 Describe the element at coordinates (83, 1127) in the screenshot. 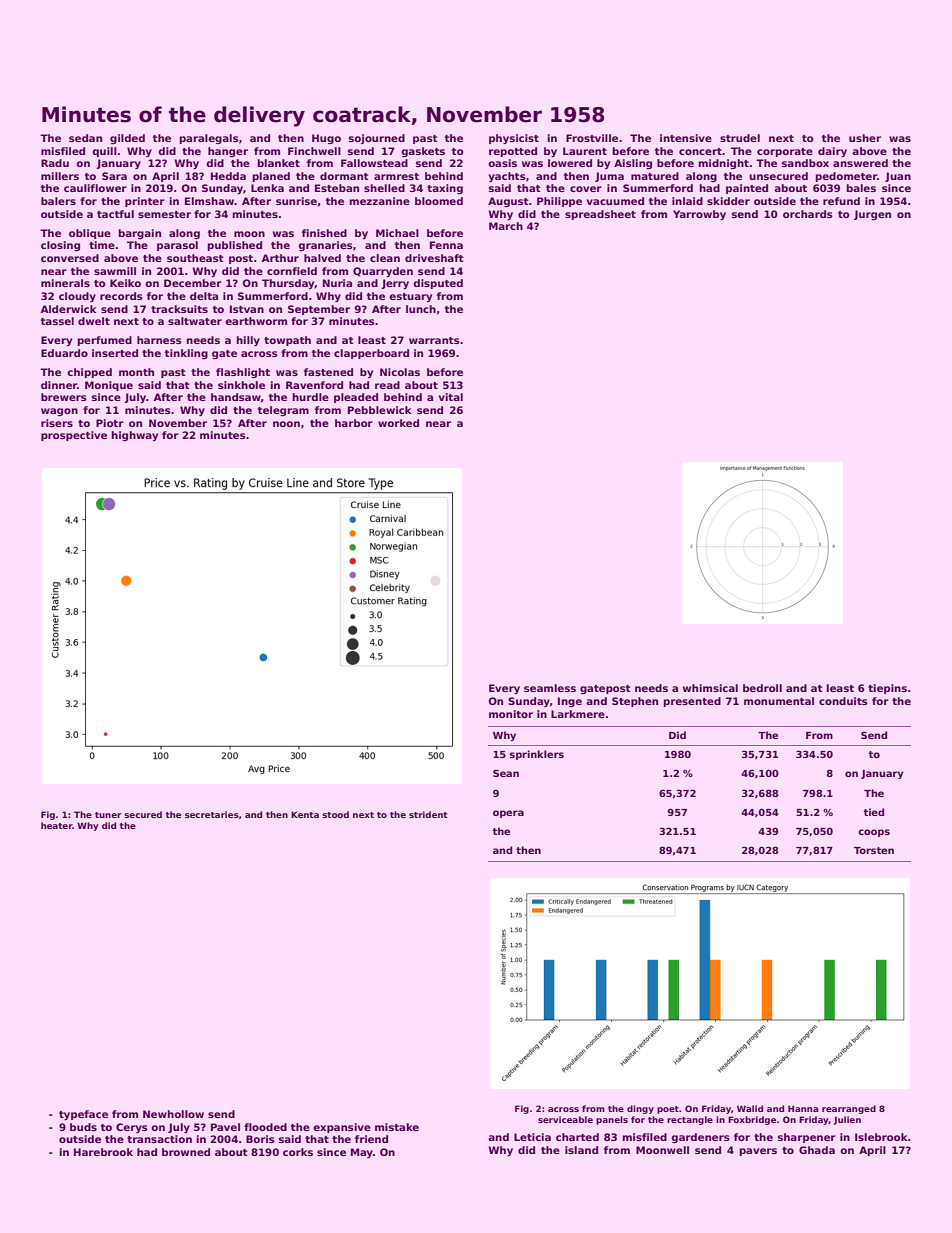

I see `buds` at that location.
